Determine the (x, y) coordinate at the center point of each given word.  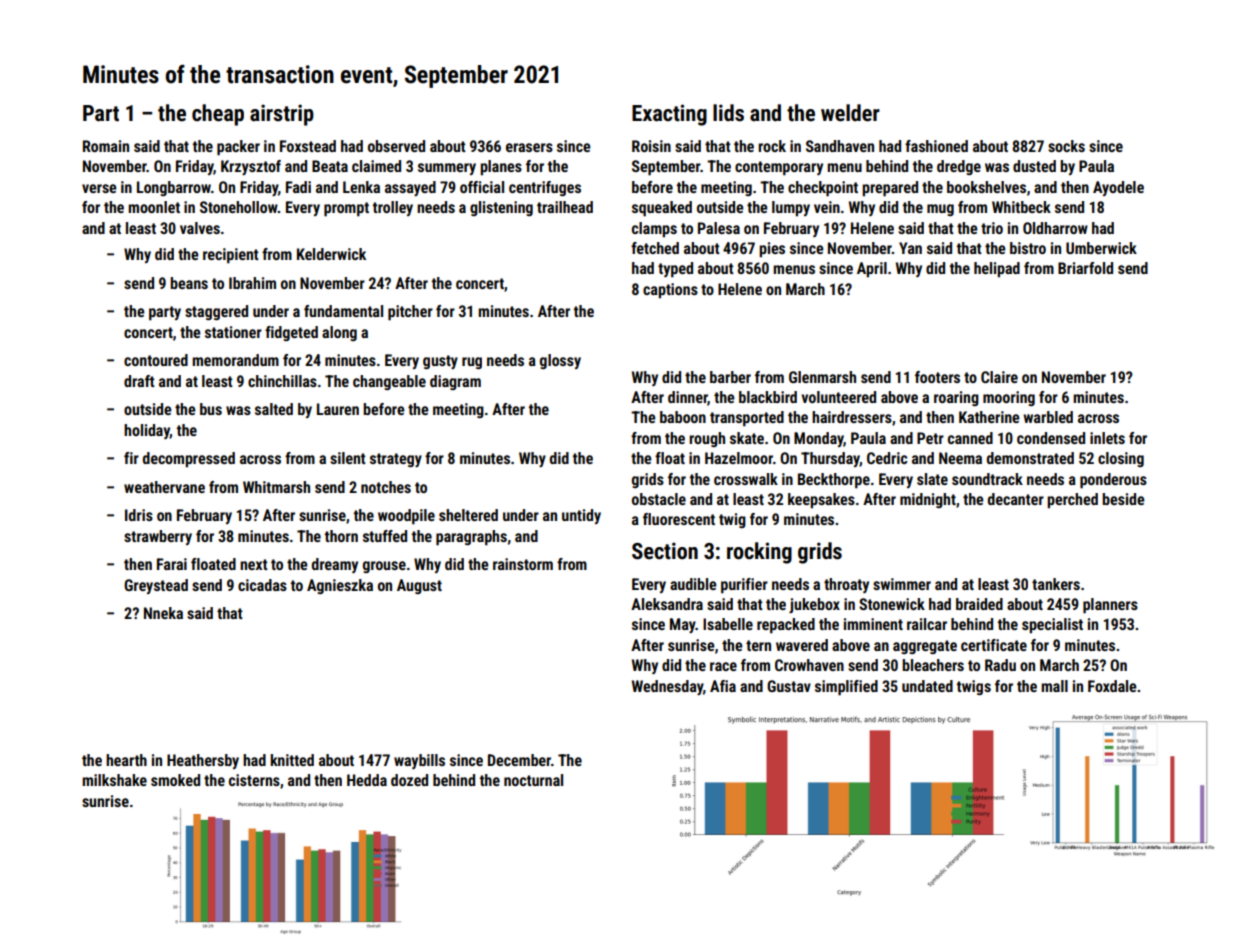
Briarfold (1085, 268)
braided (979, 604)
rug (472, 363)
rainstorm (523, 564)
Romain (106, 146)
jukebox (814, 605)
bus (211, 409)
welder (850, 113)
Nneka (163, 613)
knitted (292, 760)
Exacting (669, 115)
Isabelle (728, 624)
